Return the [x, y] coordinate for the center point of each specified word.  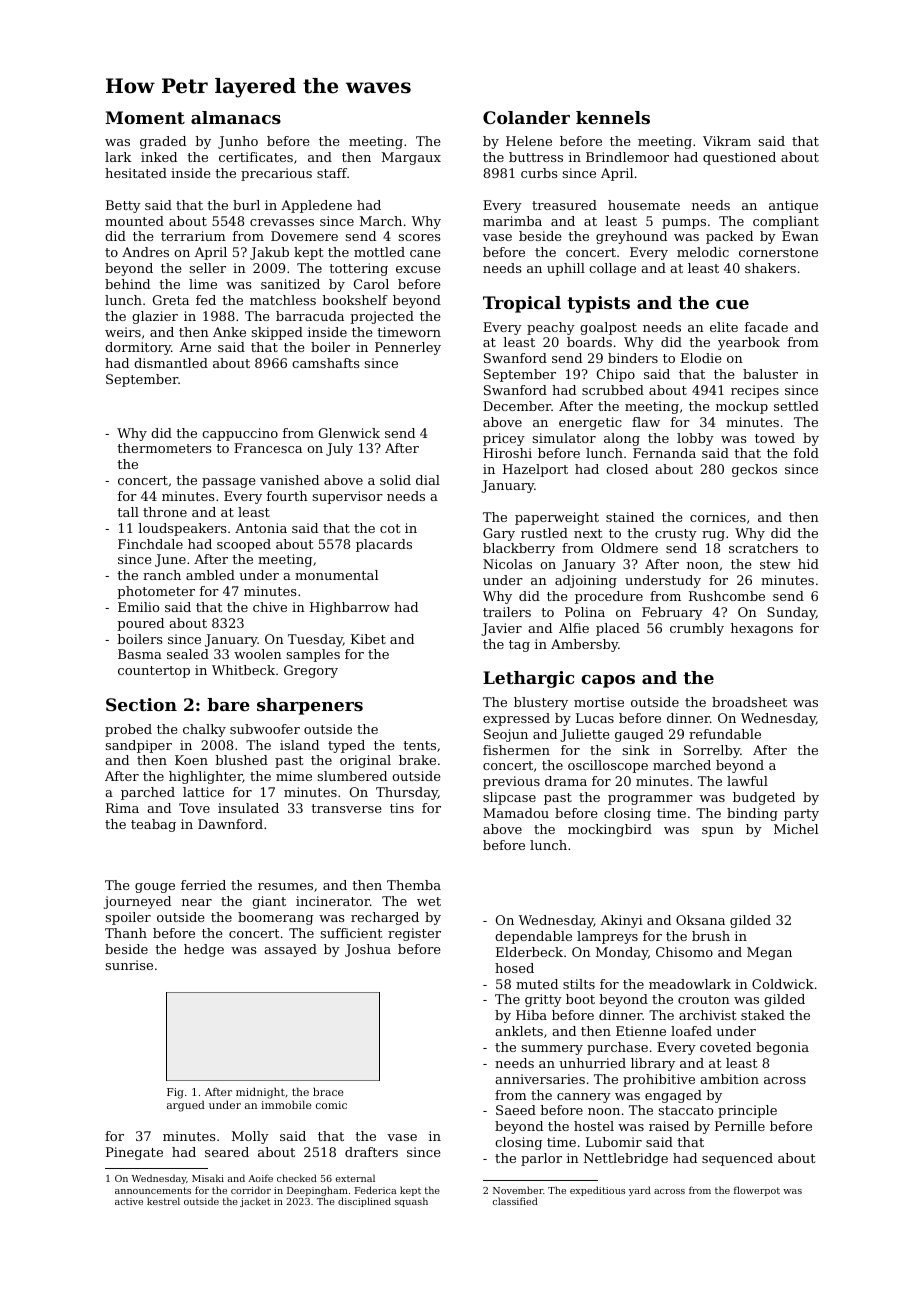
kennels [613, 117]
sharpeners [310, 706]
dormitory [138, 348]
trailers [507, 612]
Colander [526, 117]
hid [808, 564]
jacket [255, 1202]
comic [331, 1105]
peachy [551, 328]
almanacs [236, 117]
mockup [742, 407]
